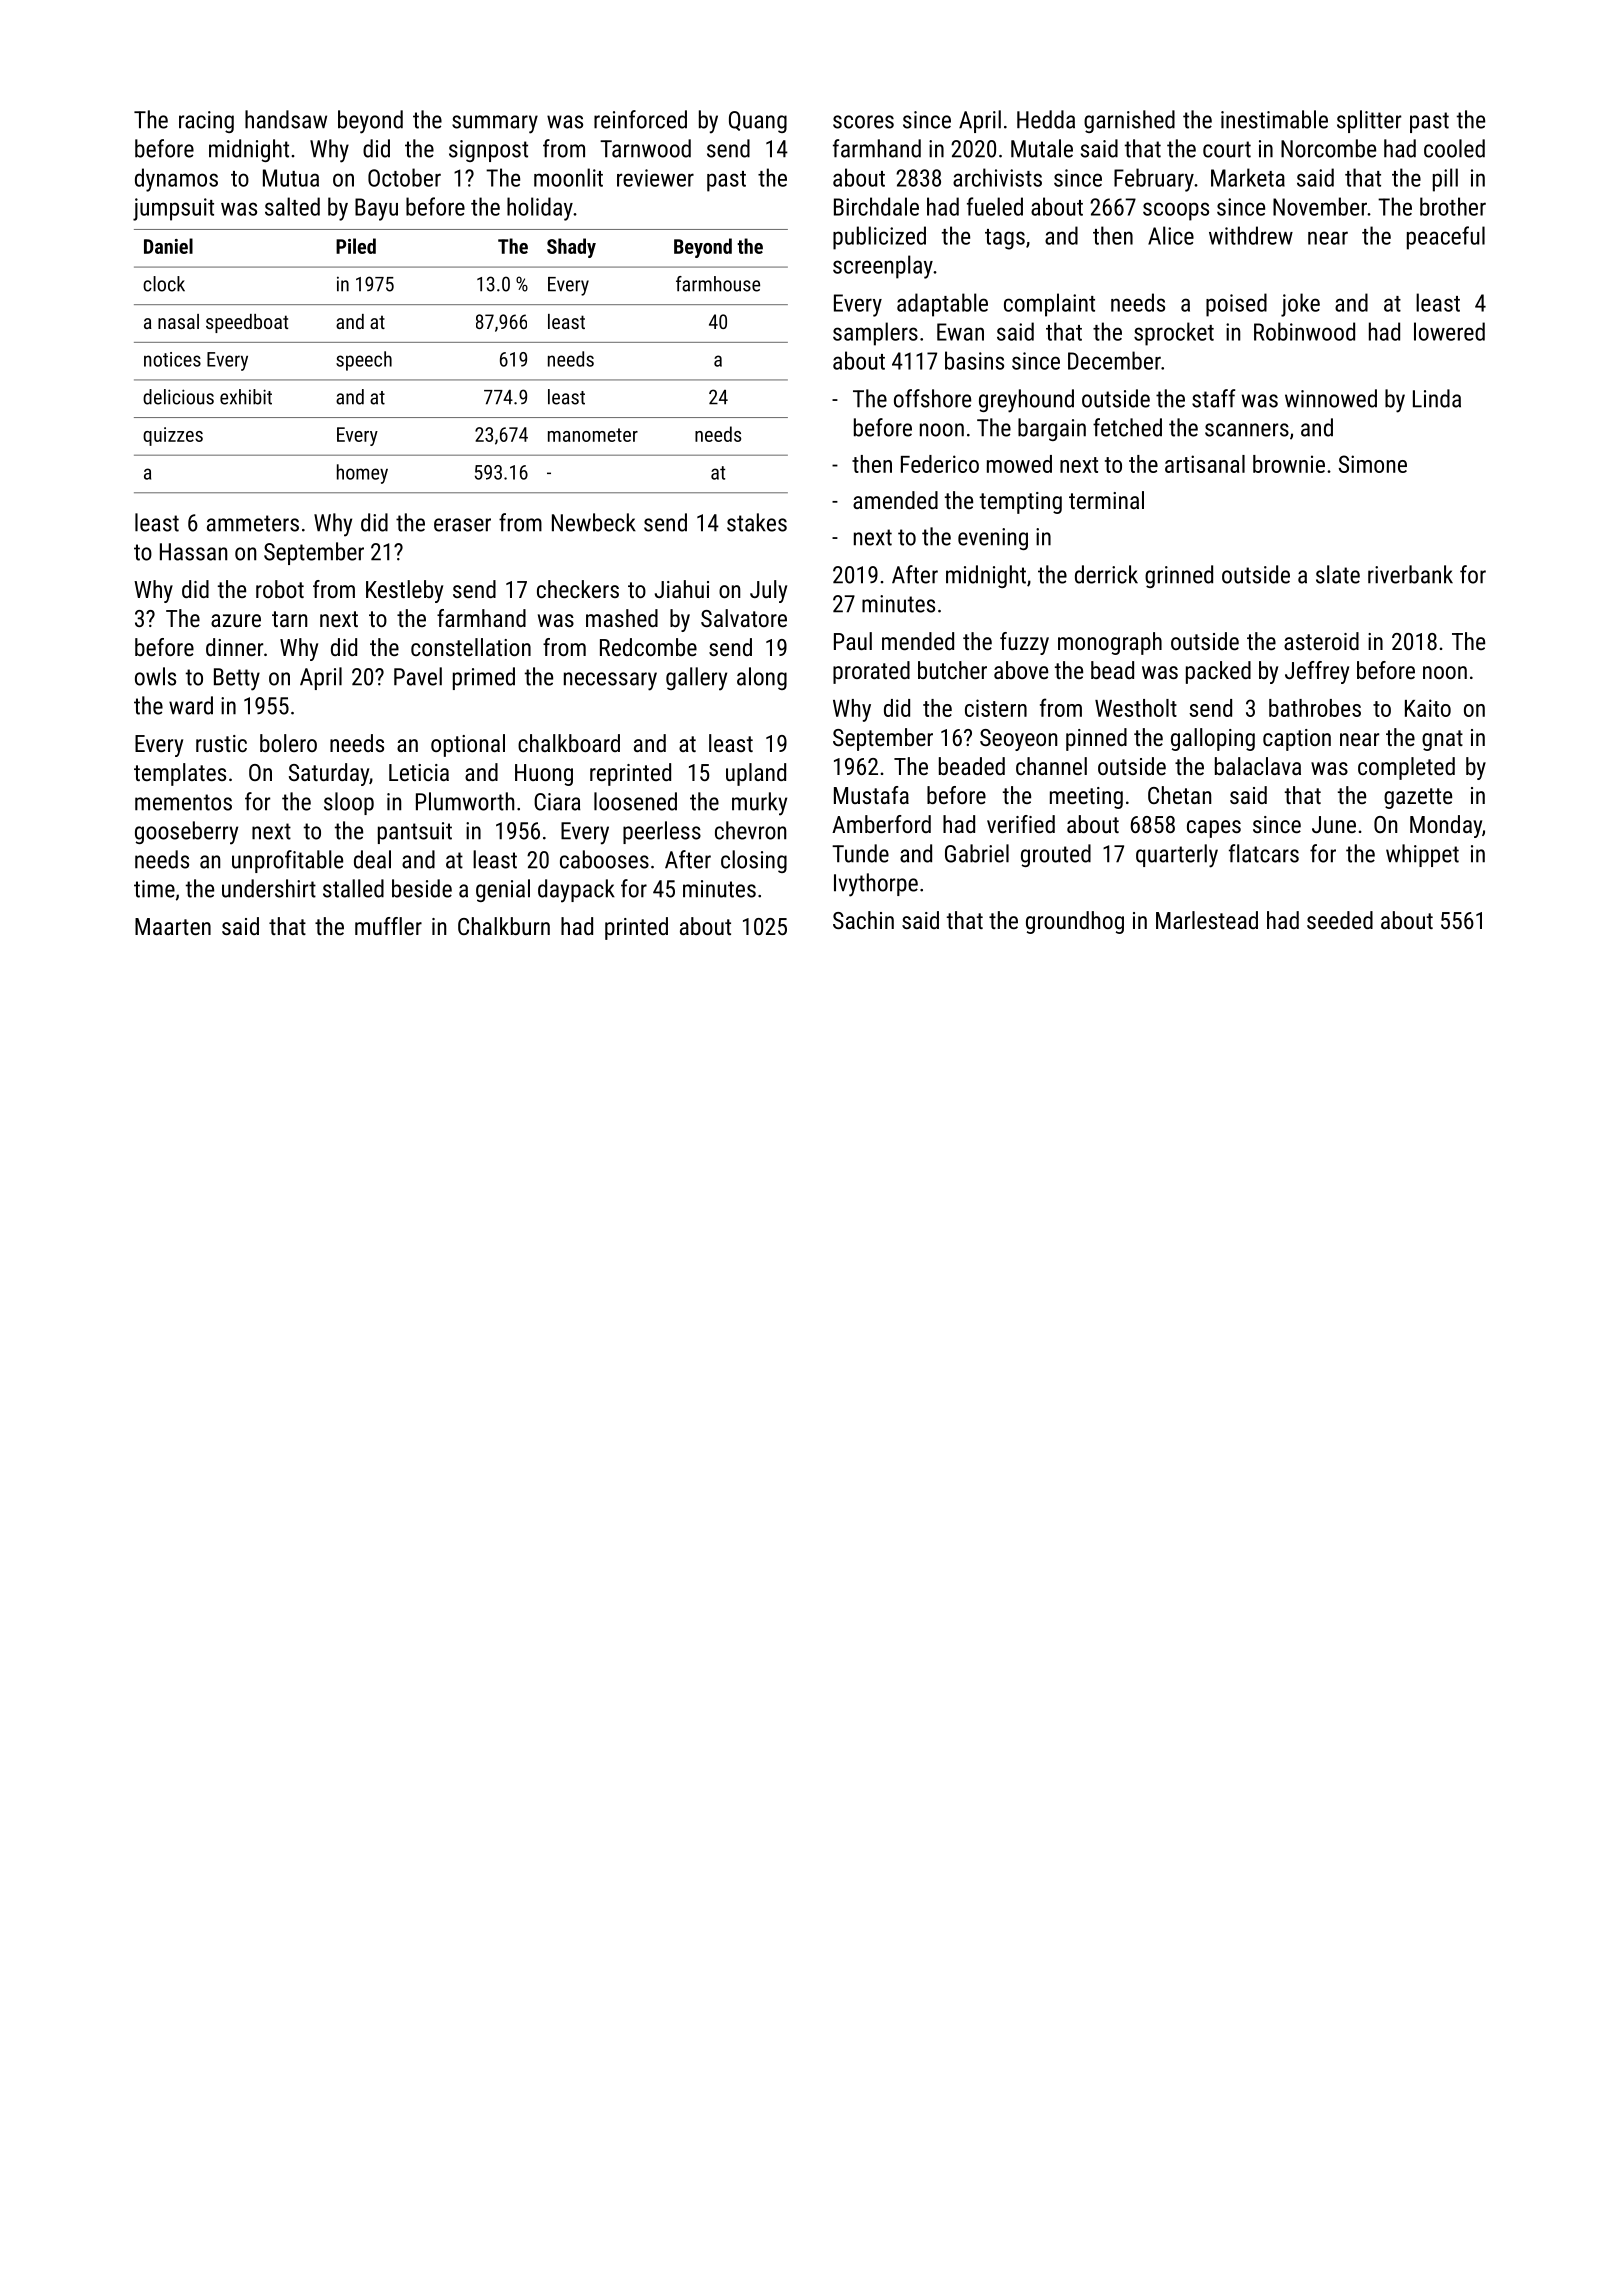 The height and width of the screenshot is (2292, 1620). I want to click on Shady, so click(571, 248).
